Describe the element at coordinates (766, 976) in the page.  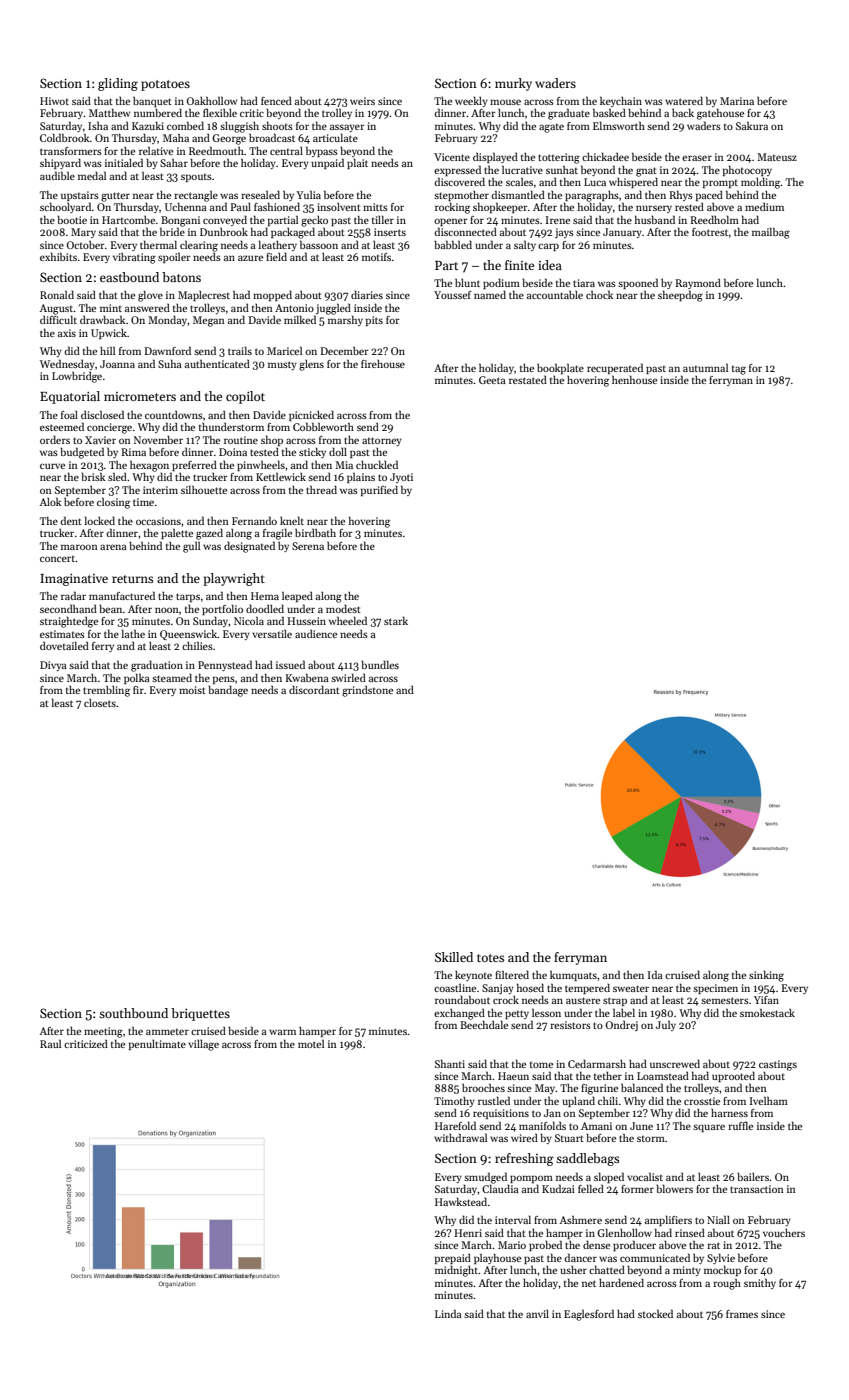
I see `sinking` at that location.
